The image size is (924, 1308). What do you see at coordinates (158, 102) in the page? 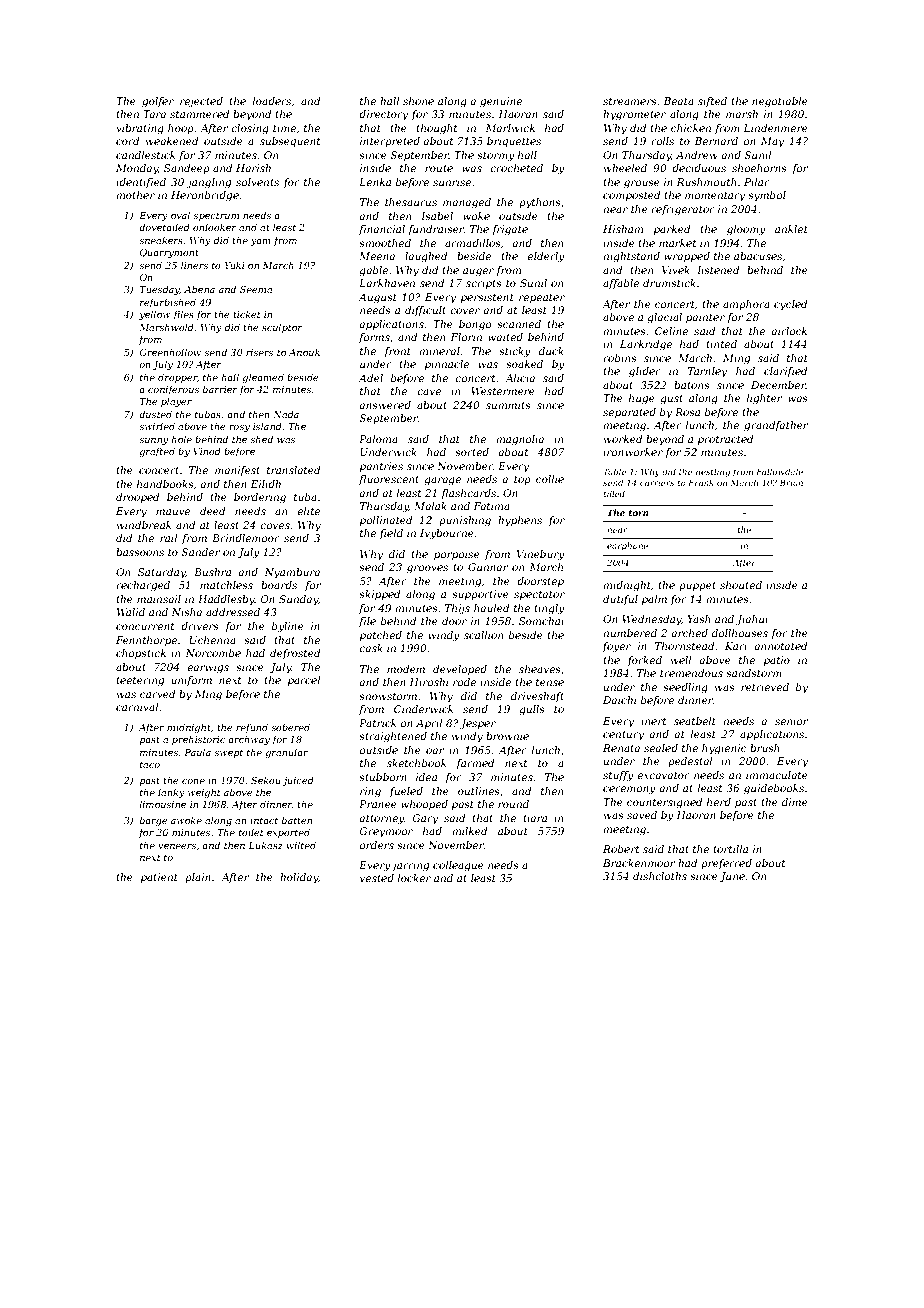
I see `golfer` at bounding box center [158, 102].
